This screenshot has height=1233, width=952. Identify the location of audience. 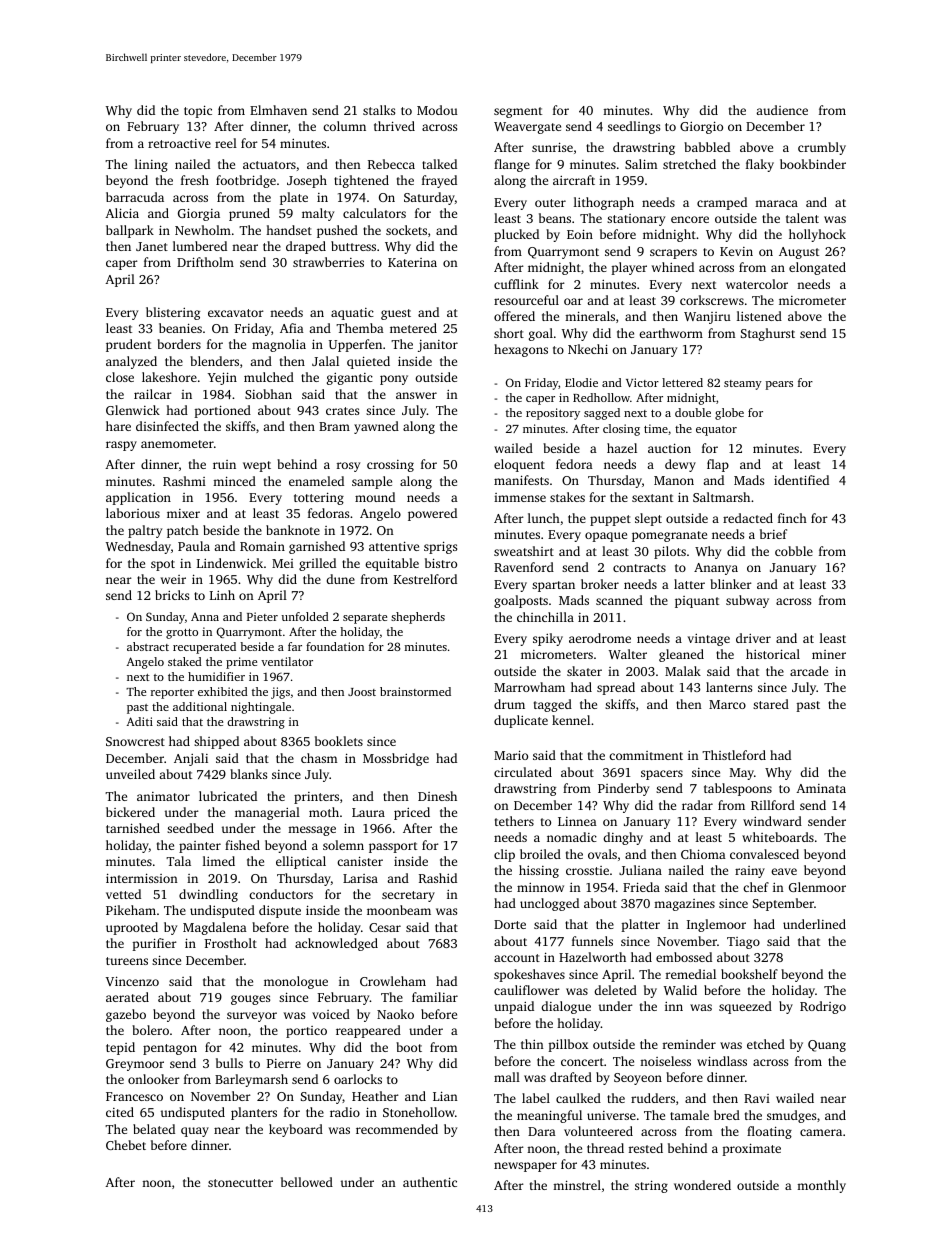
(782, 110).
